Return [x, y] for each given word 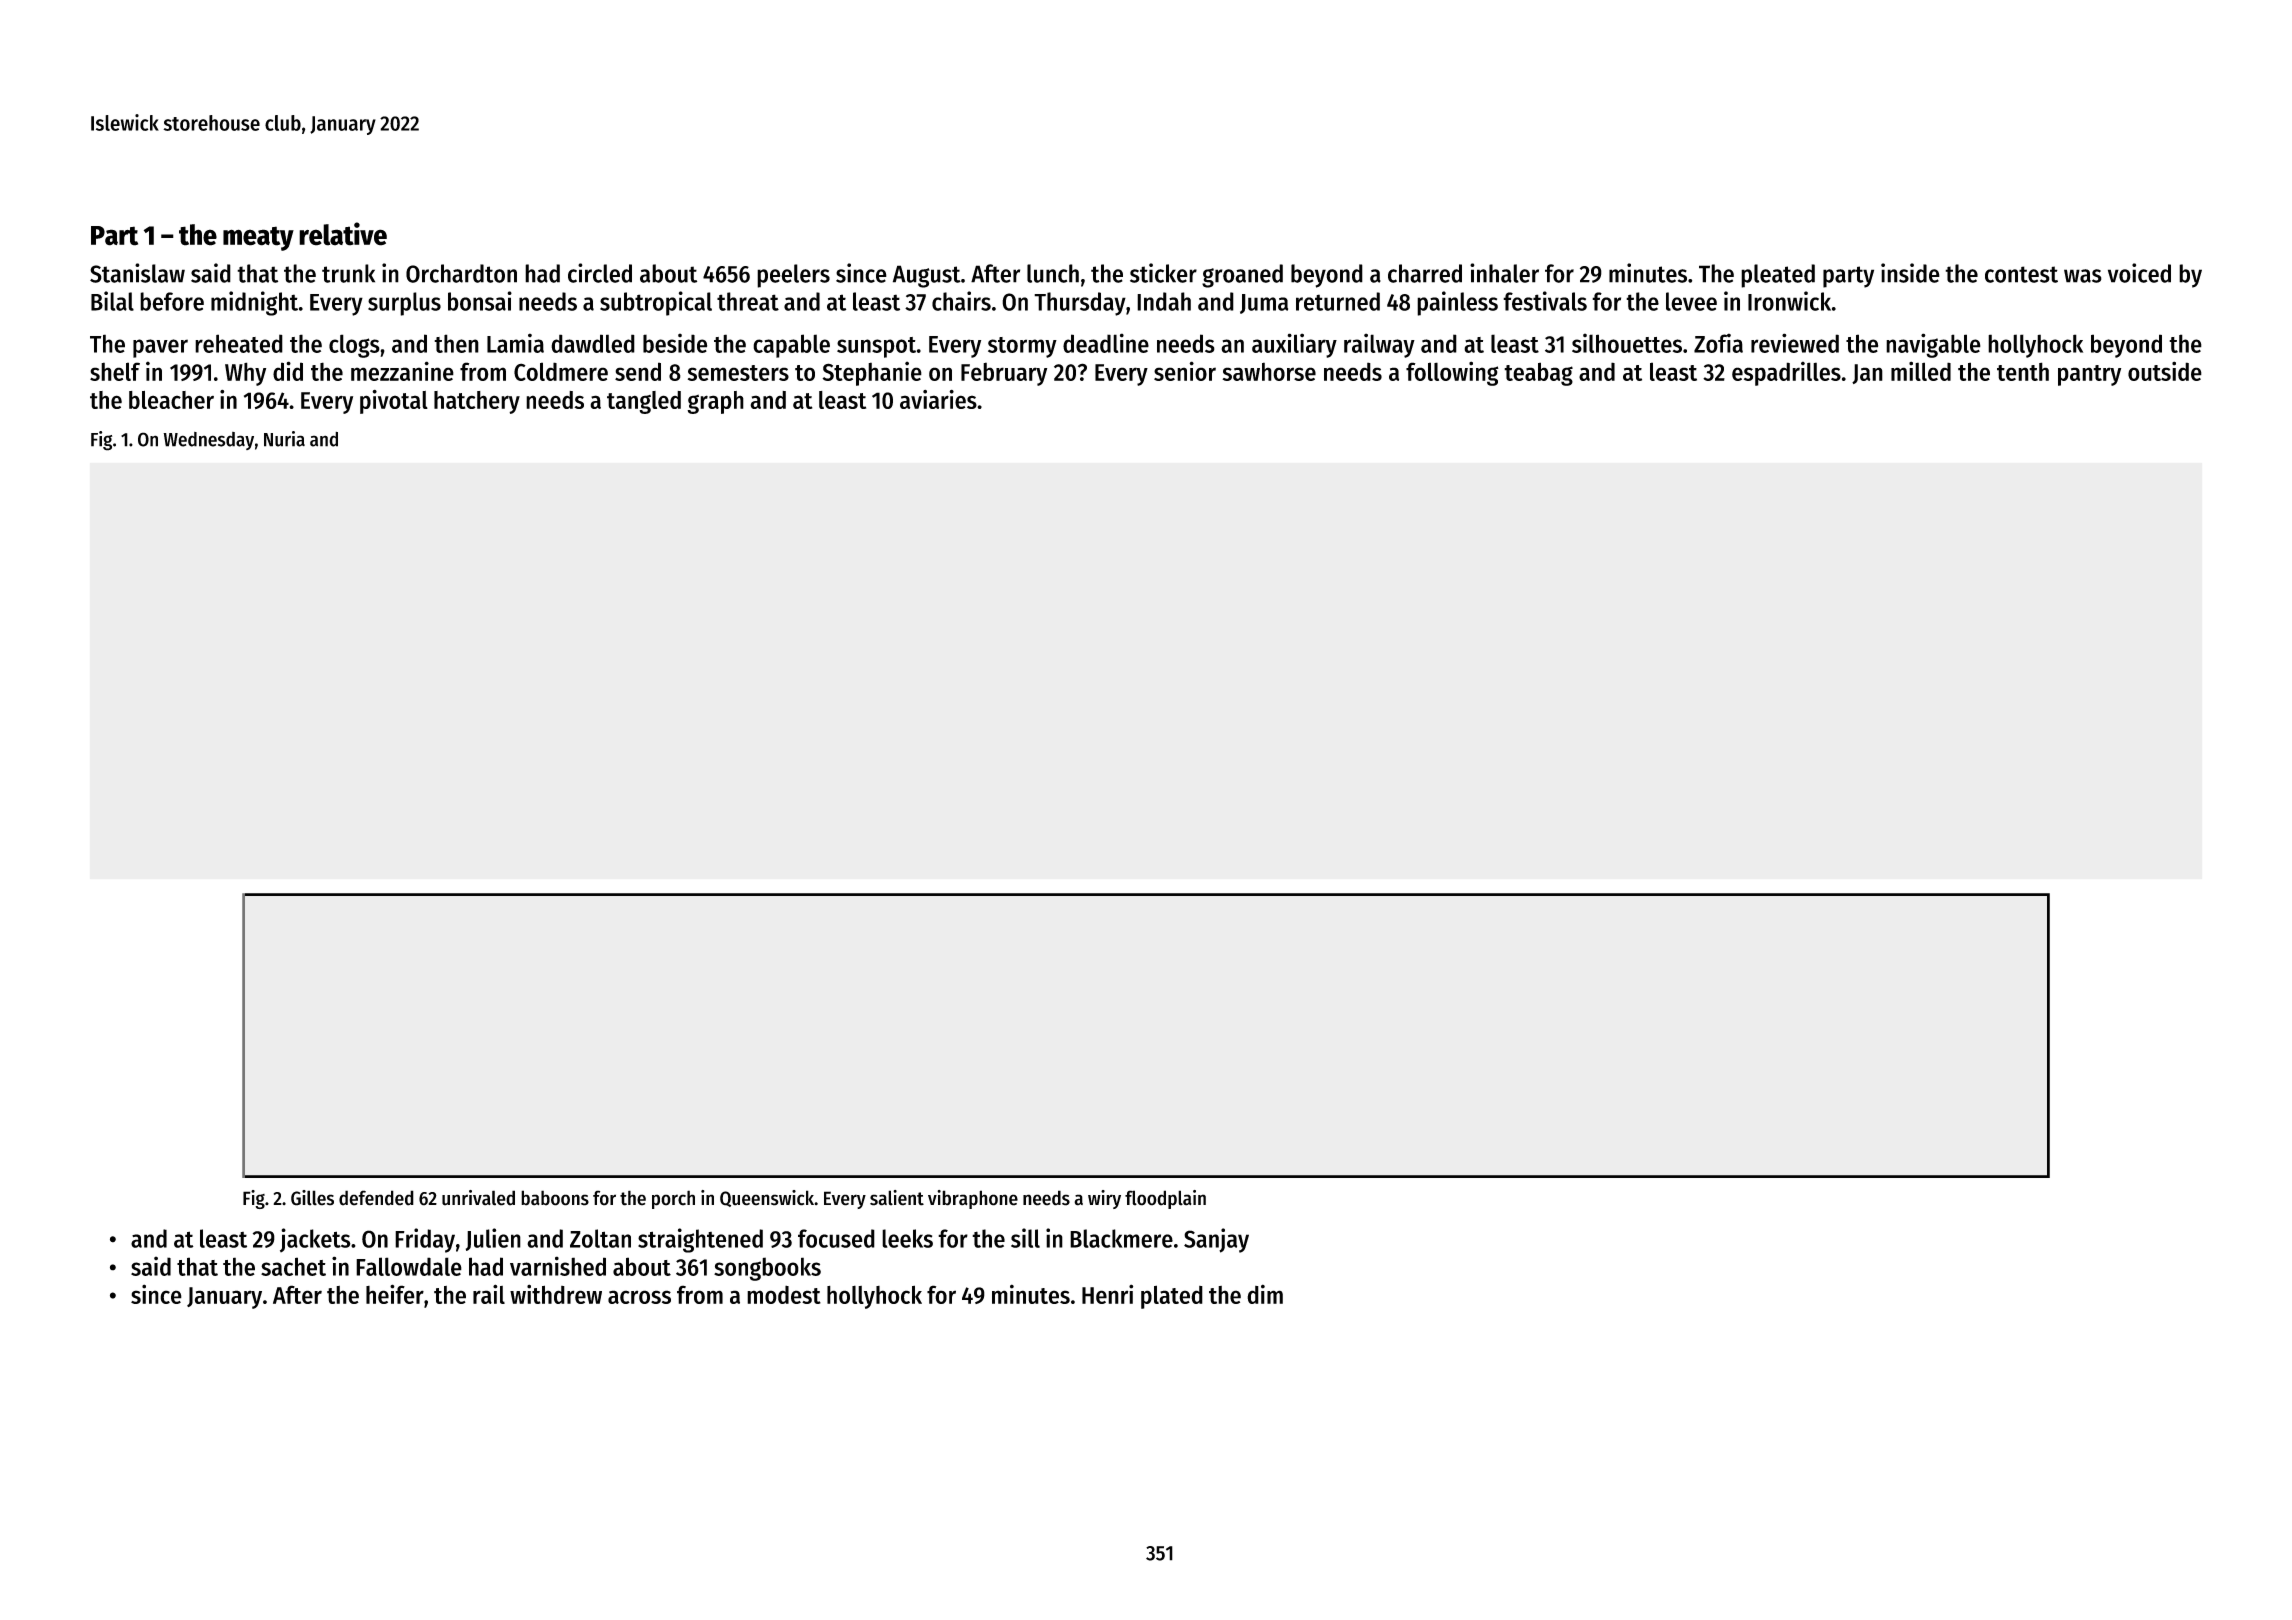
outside [2165, 371]
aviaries [938, 399]
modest [784, 1294]
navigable [1933, 345]
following [1452, 373]
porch [673, 1199]
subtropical [656, 303]
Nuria [284, 439]
